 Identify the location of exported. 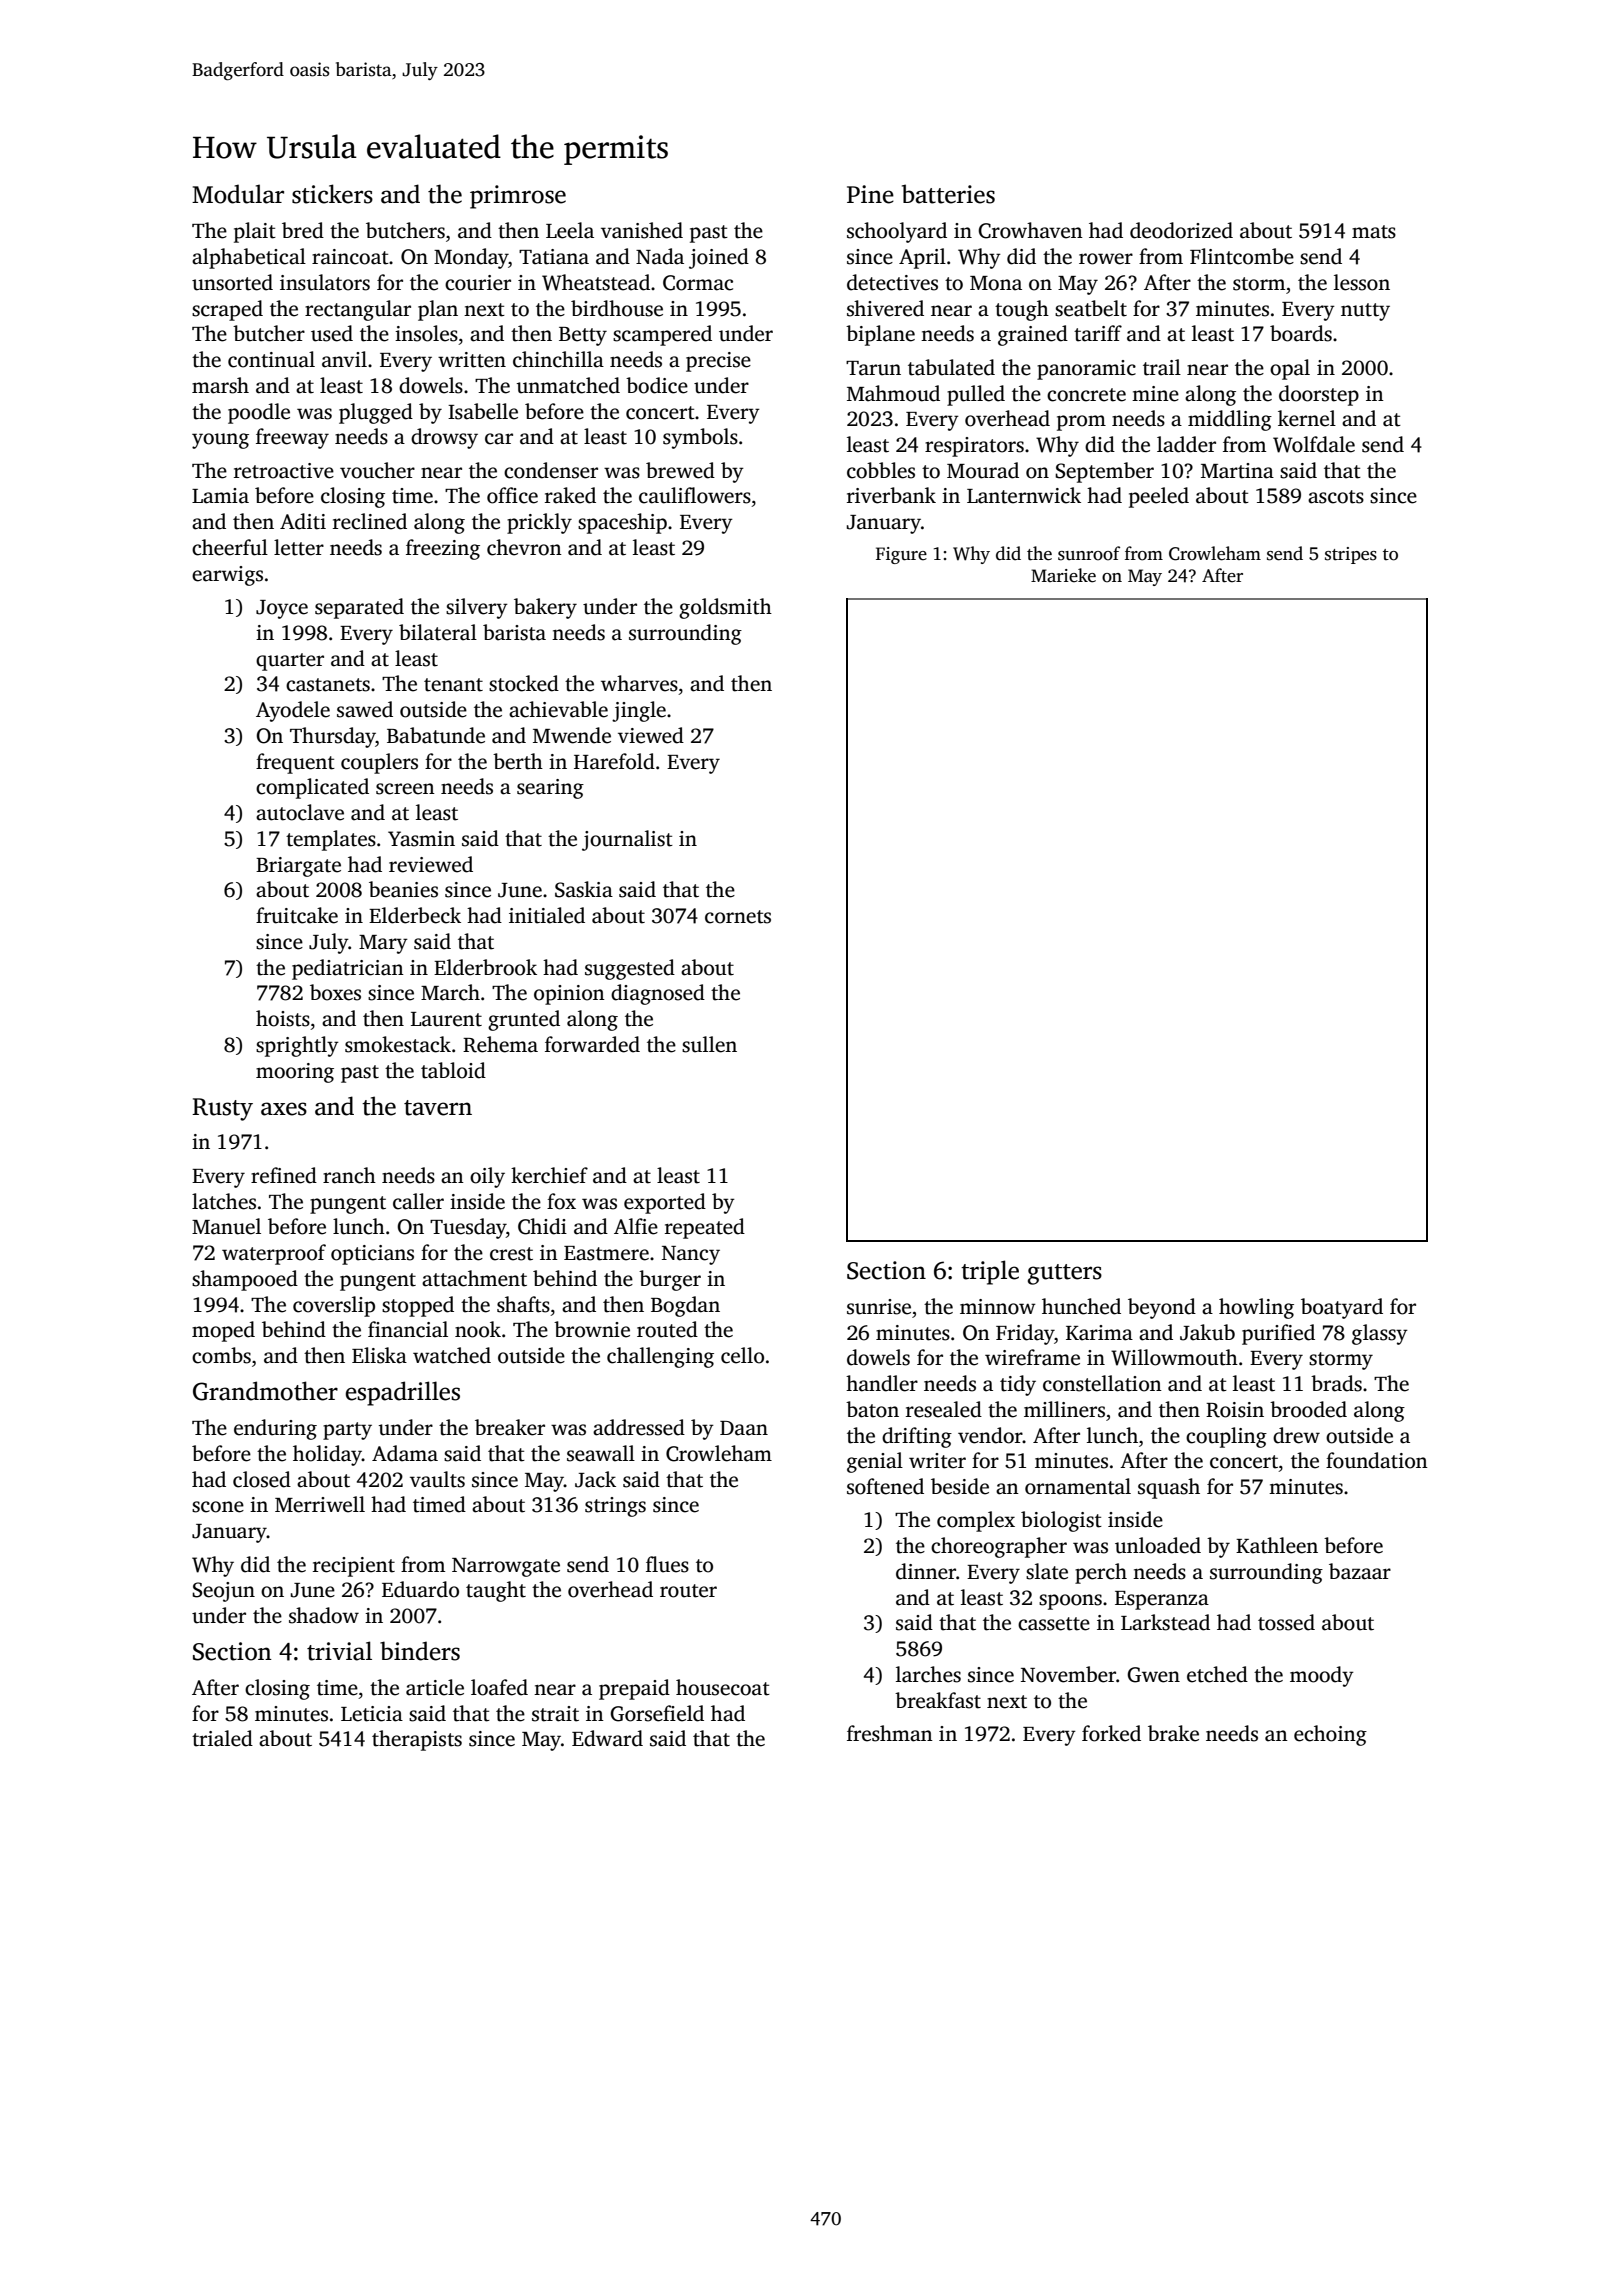
(665, 1203).
